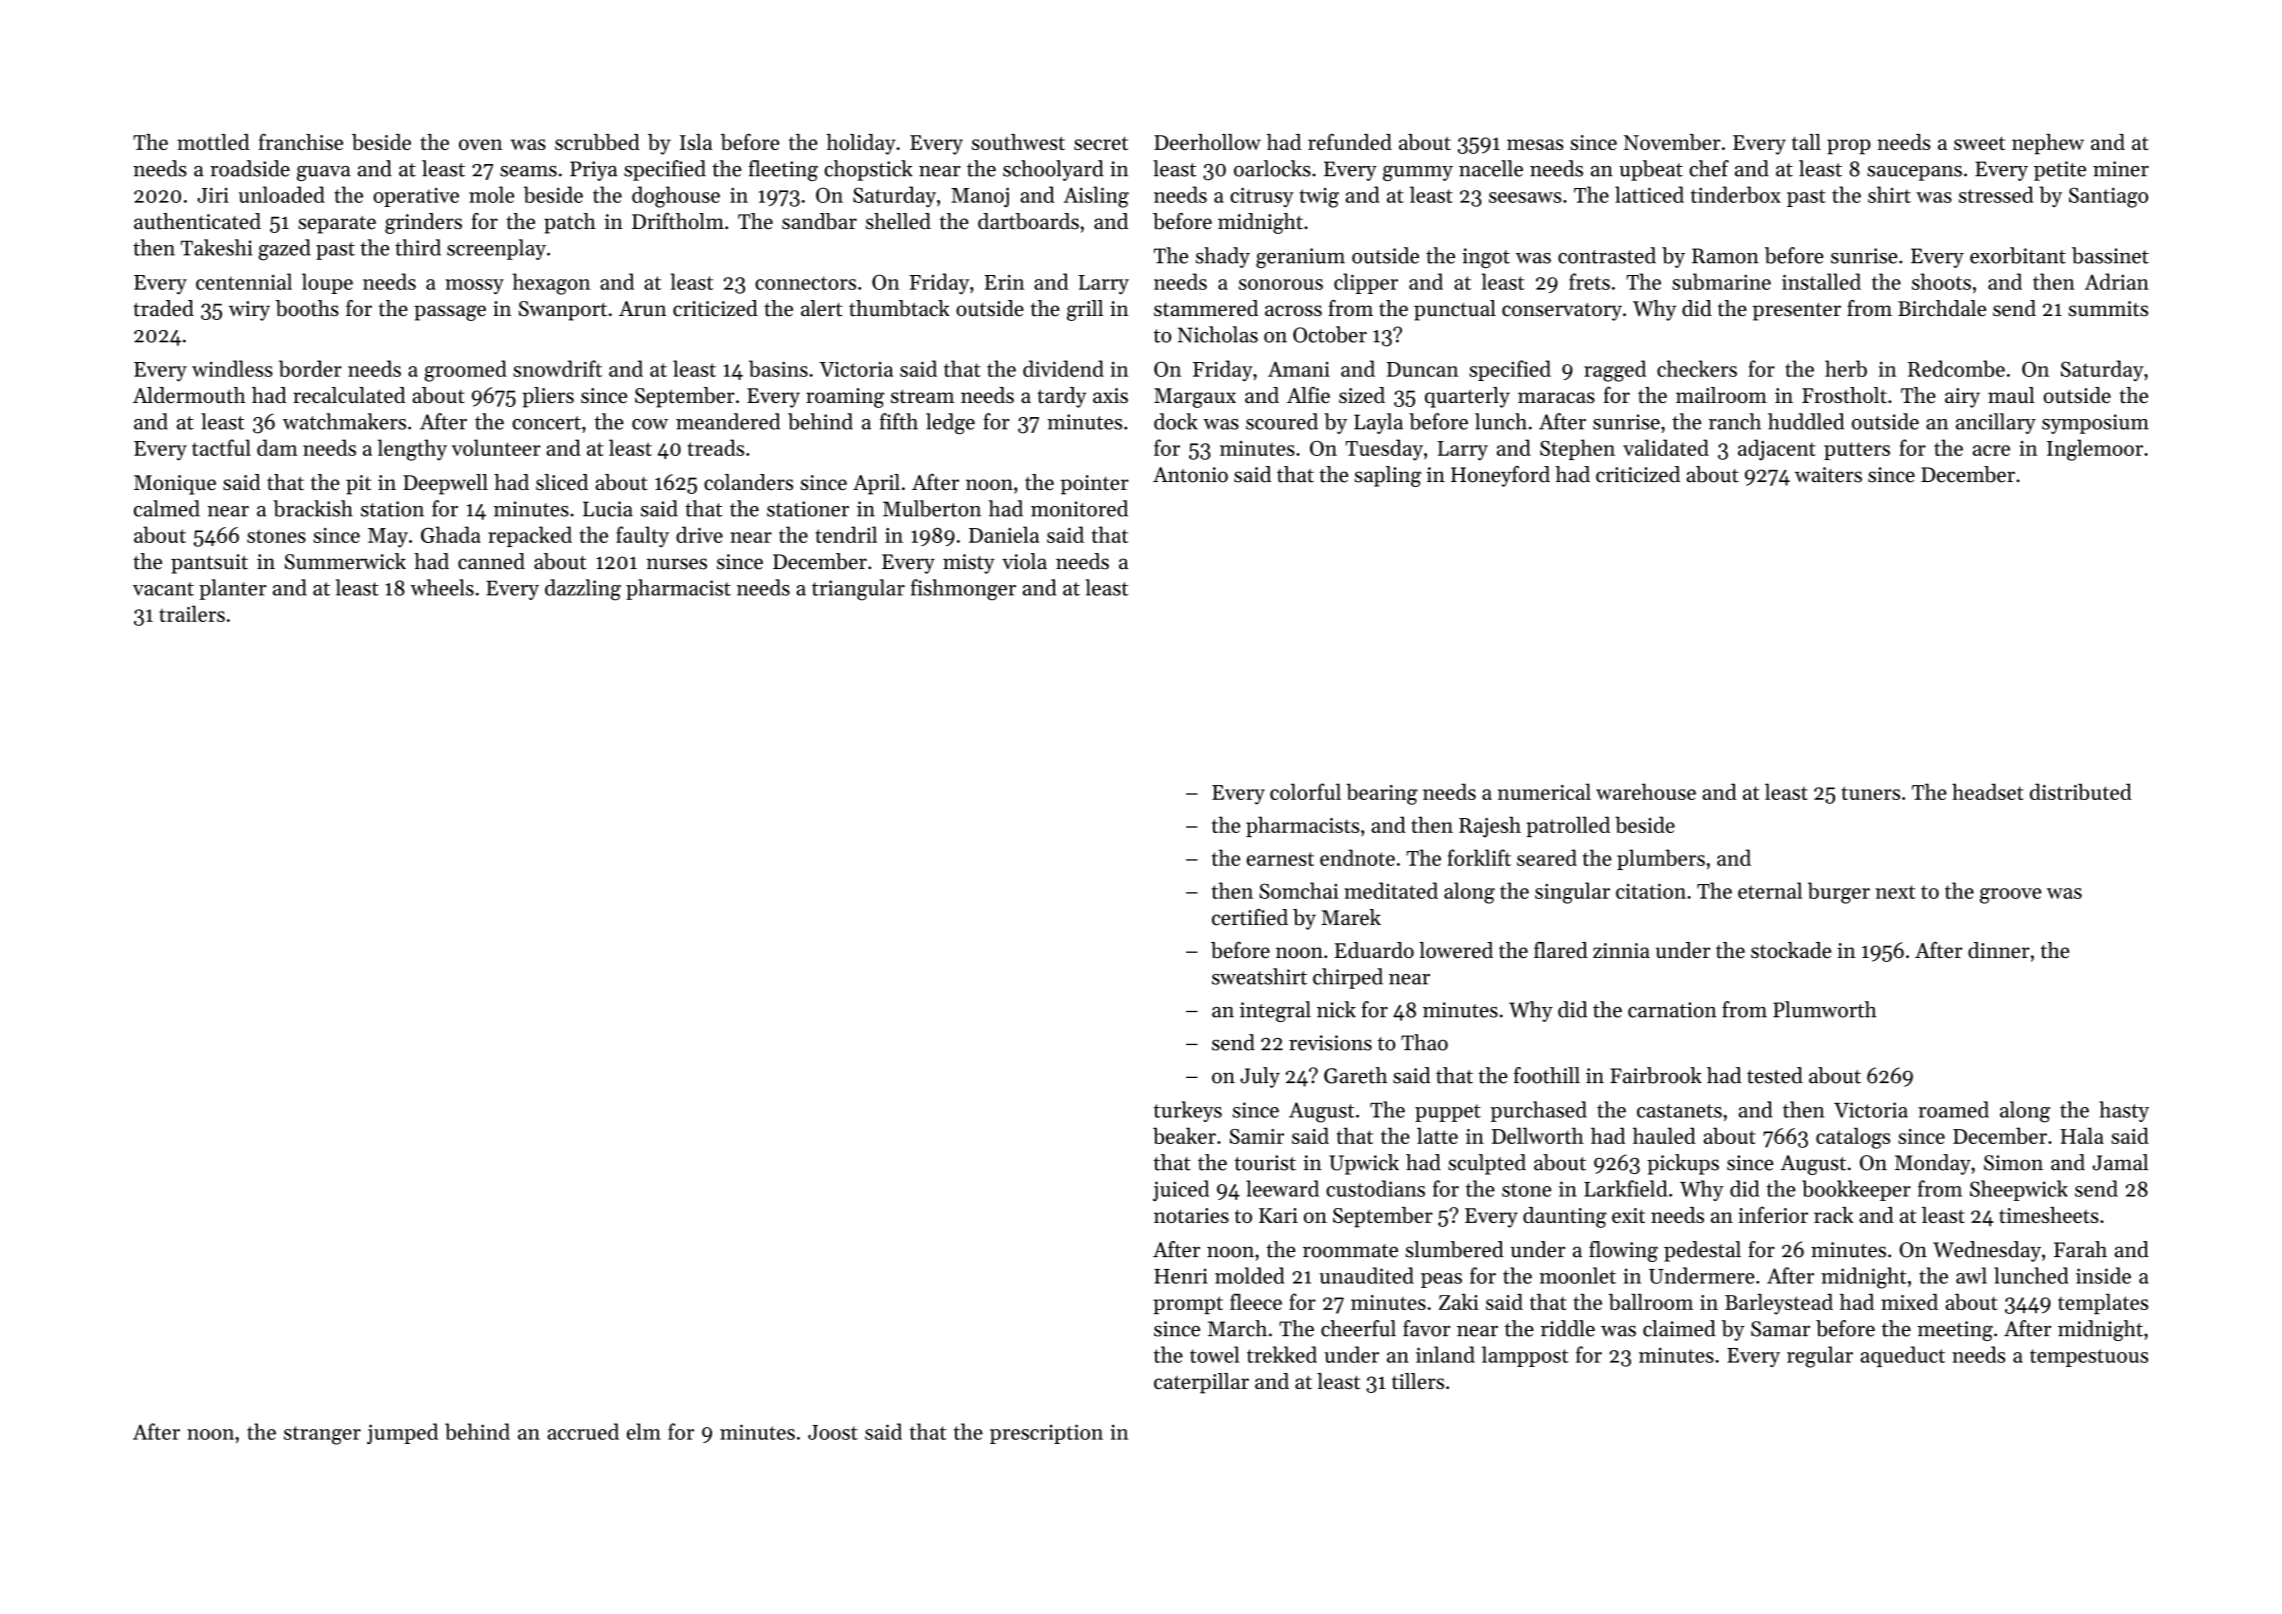  What do you see at coordinates (213, 142) in the screenshot?
I see `mottled` at bounding box center [213, 142].
